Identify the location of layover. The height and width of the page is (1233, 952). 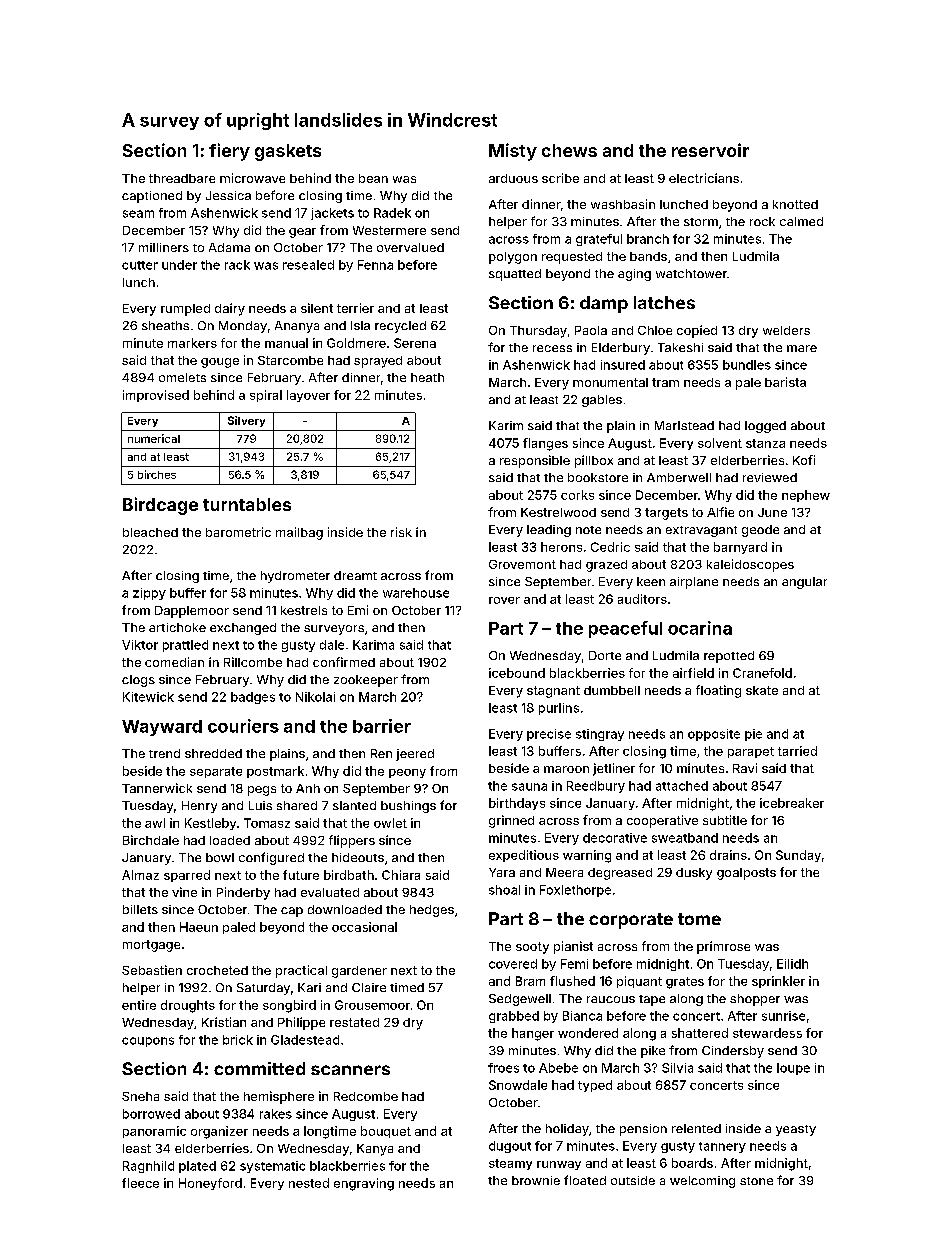
(308, 396).
